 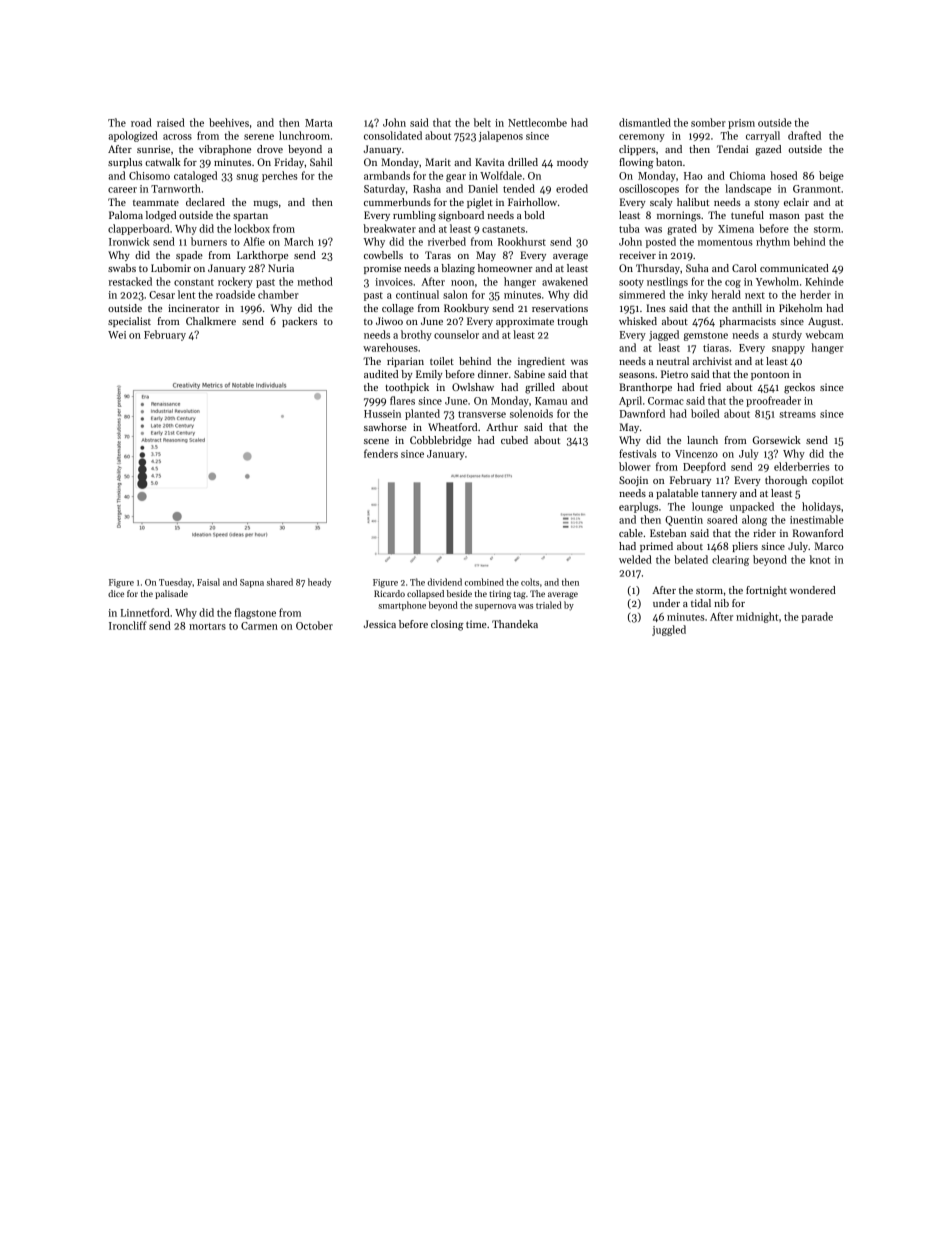 What do you see at coordinates (376, 441) in the screenshot?
I see `scene` at bounding box center [376, 441].
